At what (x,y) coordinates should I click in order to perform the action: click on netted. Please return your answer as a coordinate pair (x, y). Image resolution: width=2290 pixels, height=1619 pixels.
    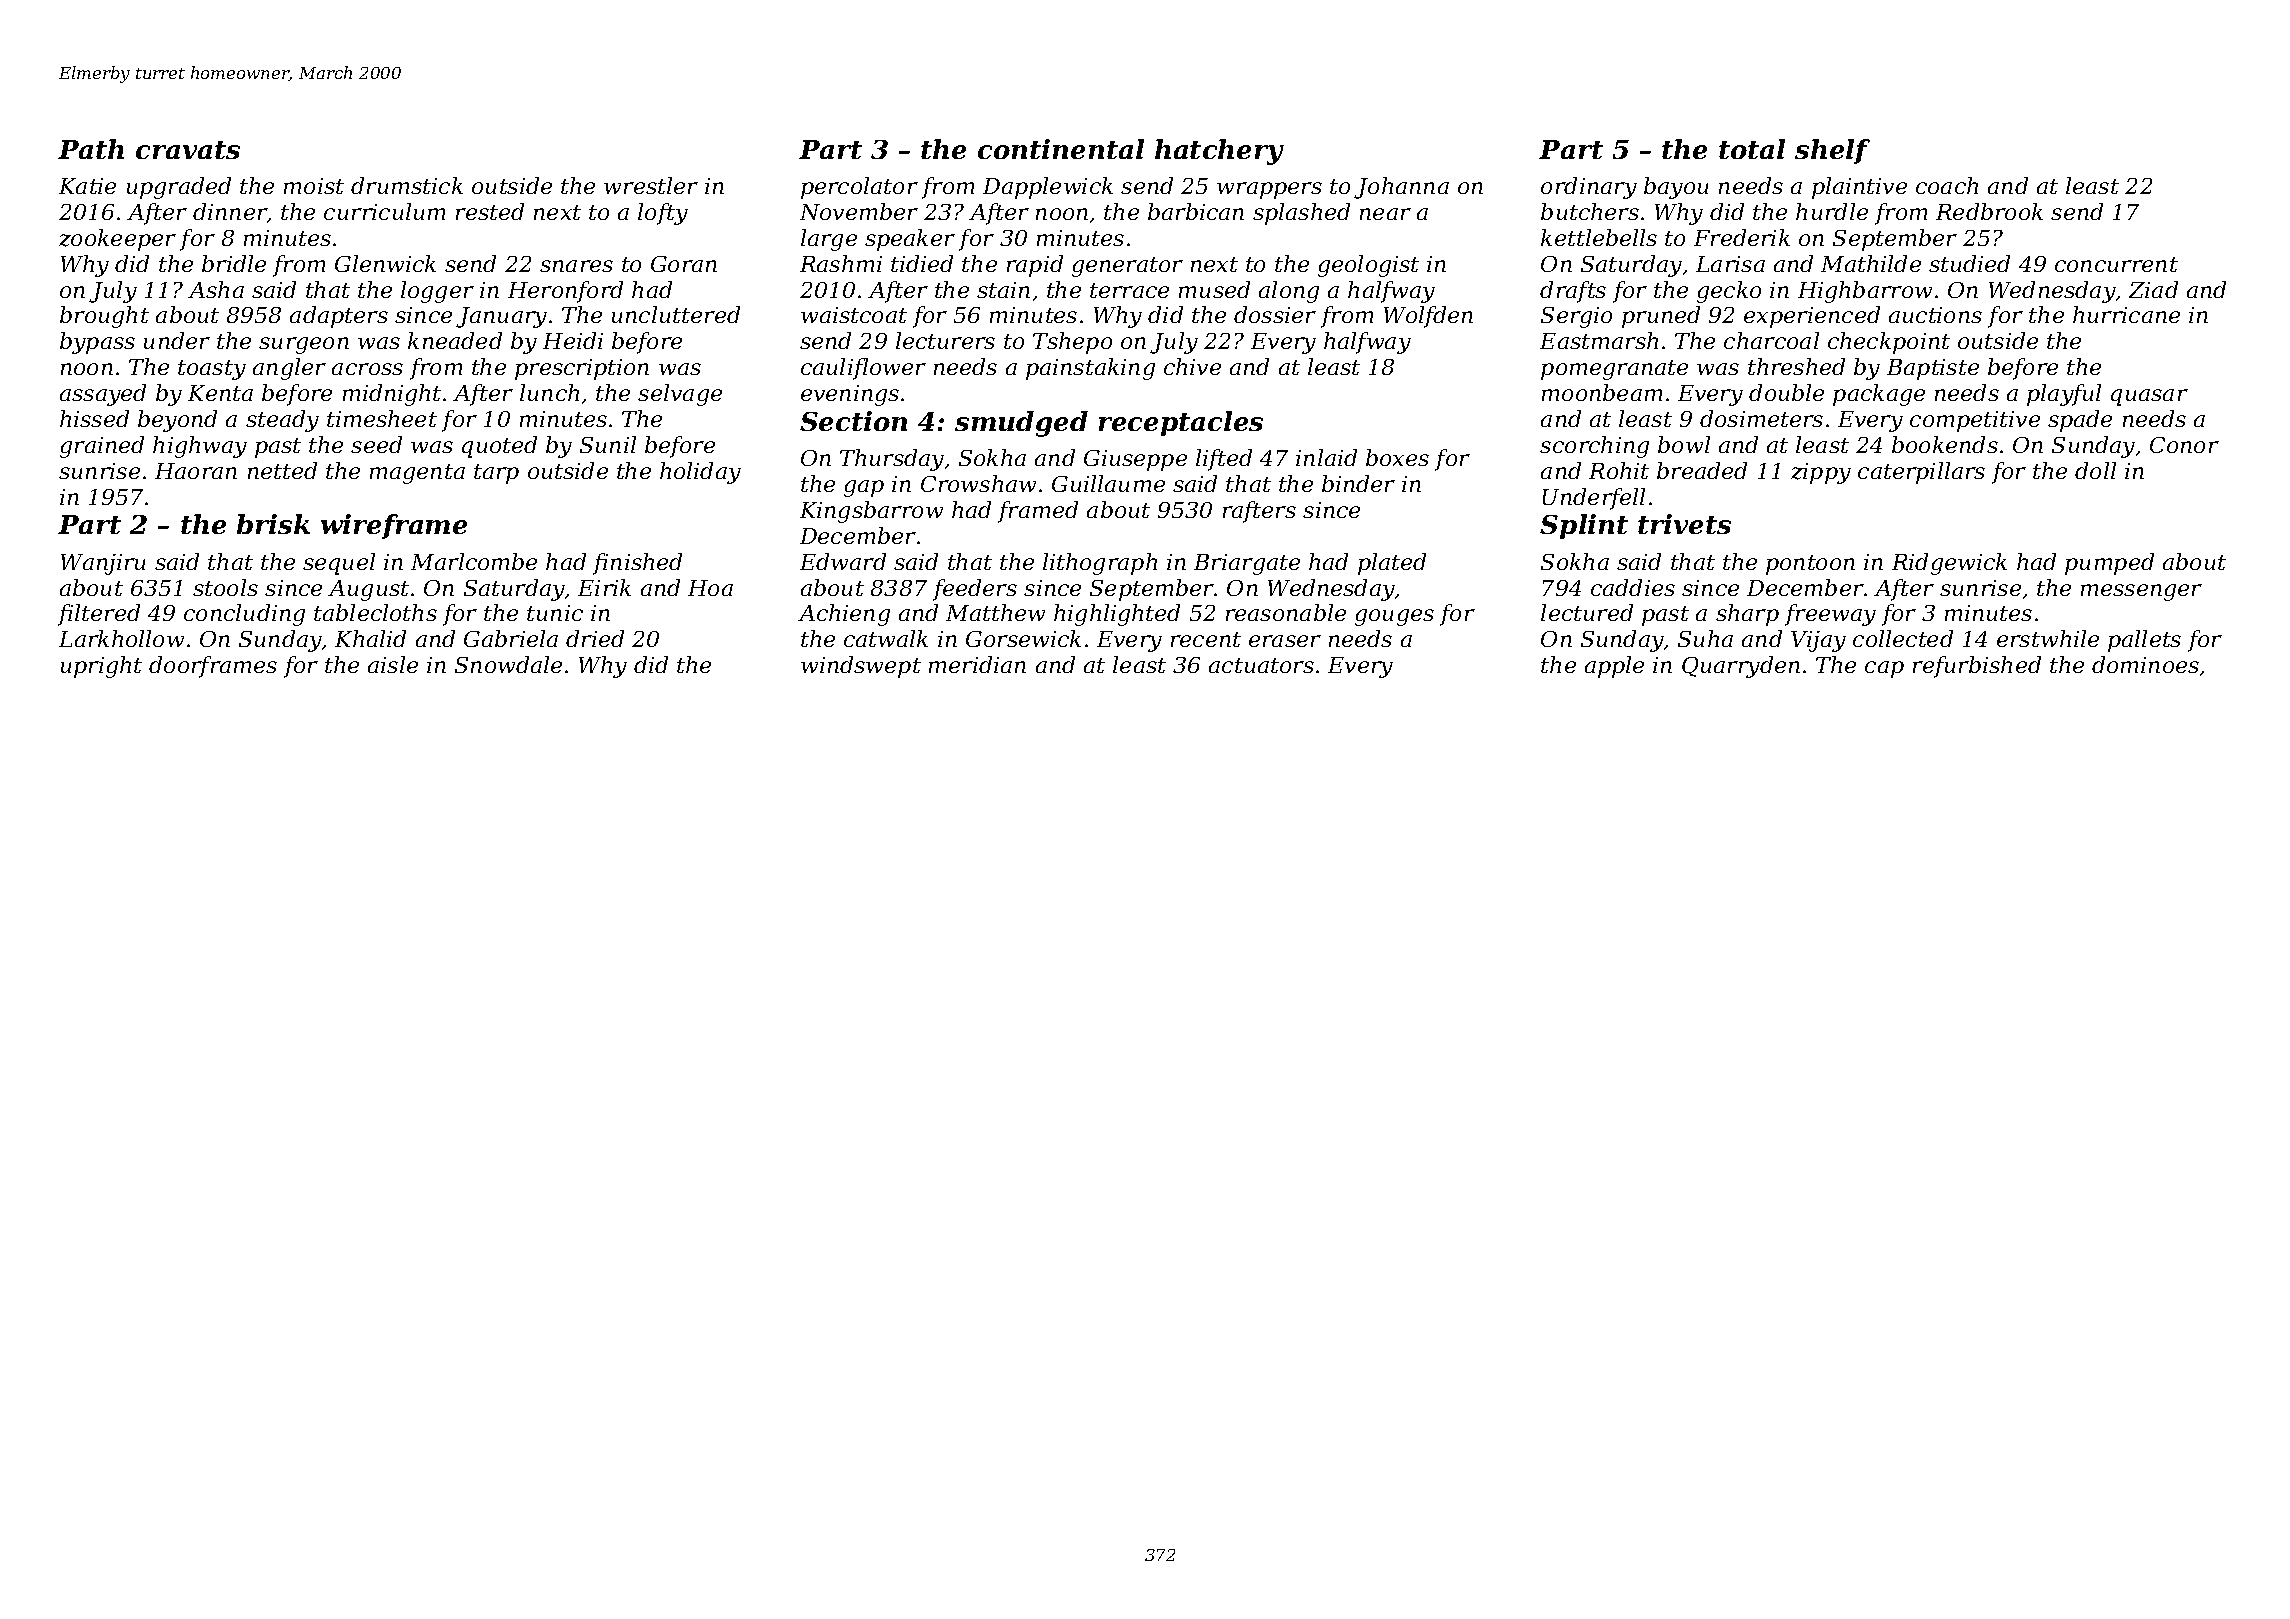
    Looking at the image, I should click on (282, 470).
